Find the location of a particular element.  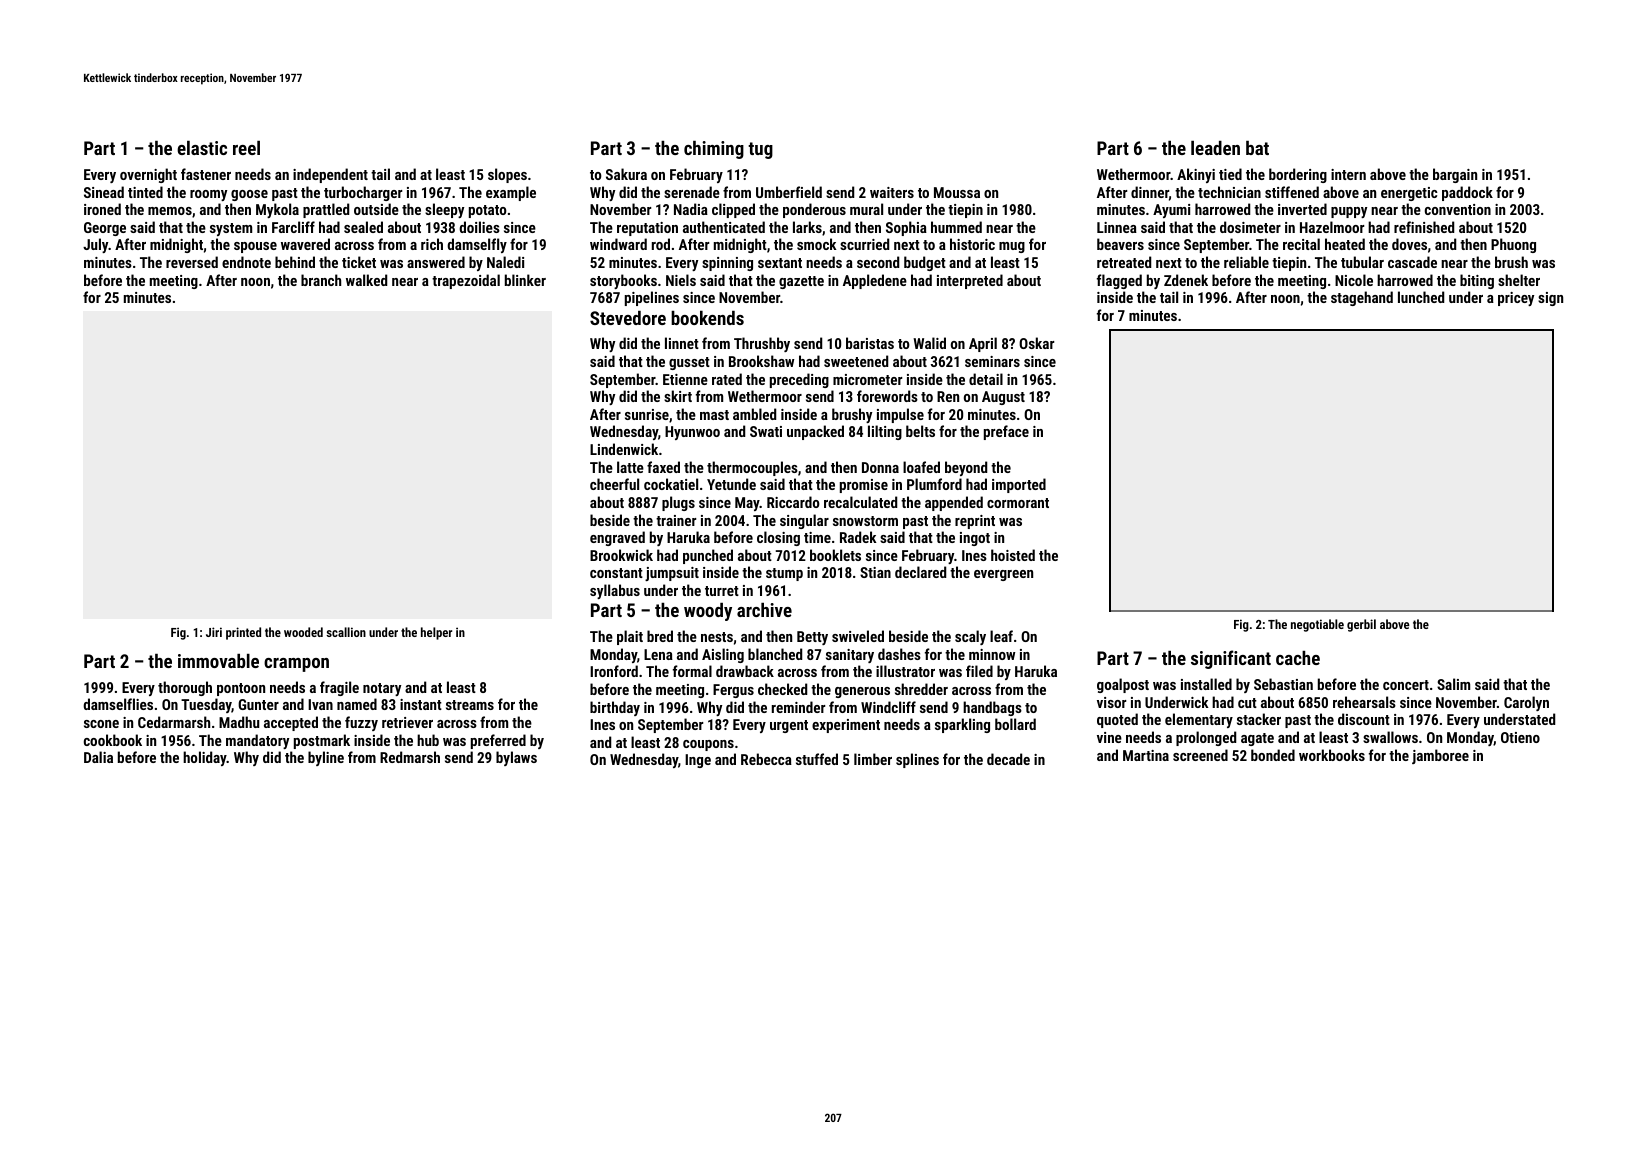

pricey is located at coordinates (1516, 299).
